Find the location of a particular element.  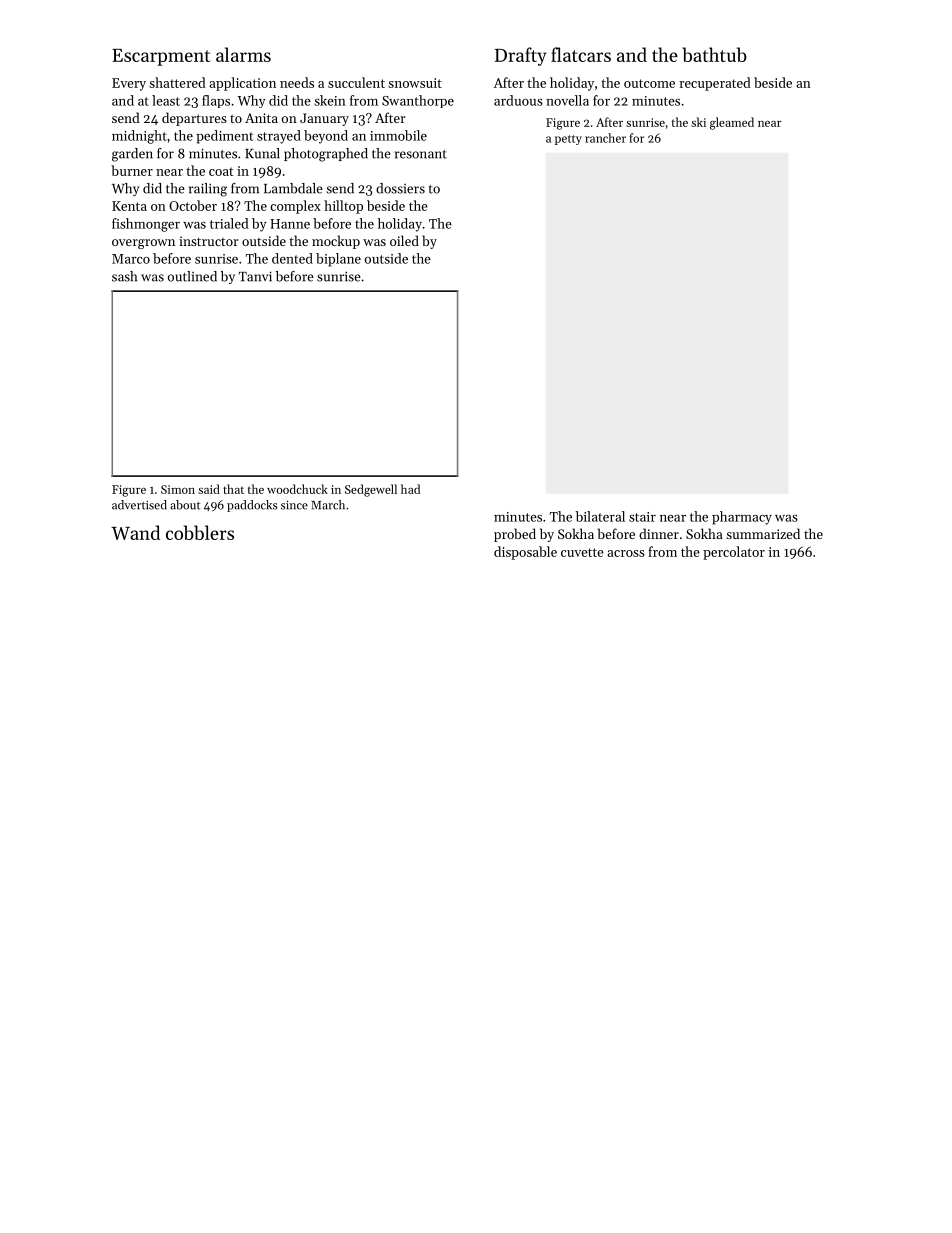

mockup is located at coordinates (336, 242).
